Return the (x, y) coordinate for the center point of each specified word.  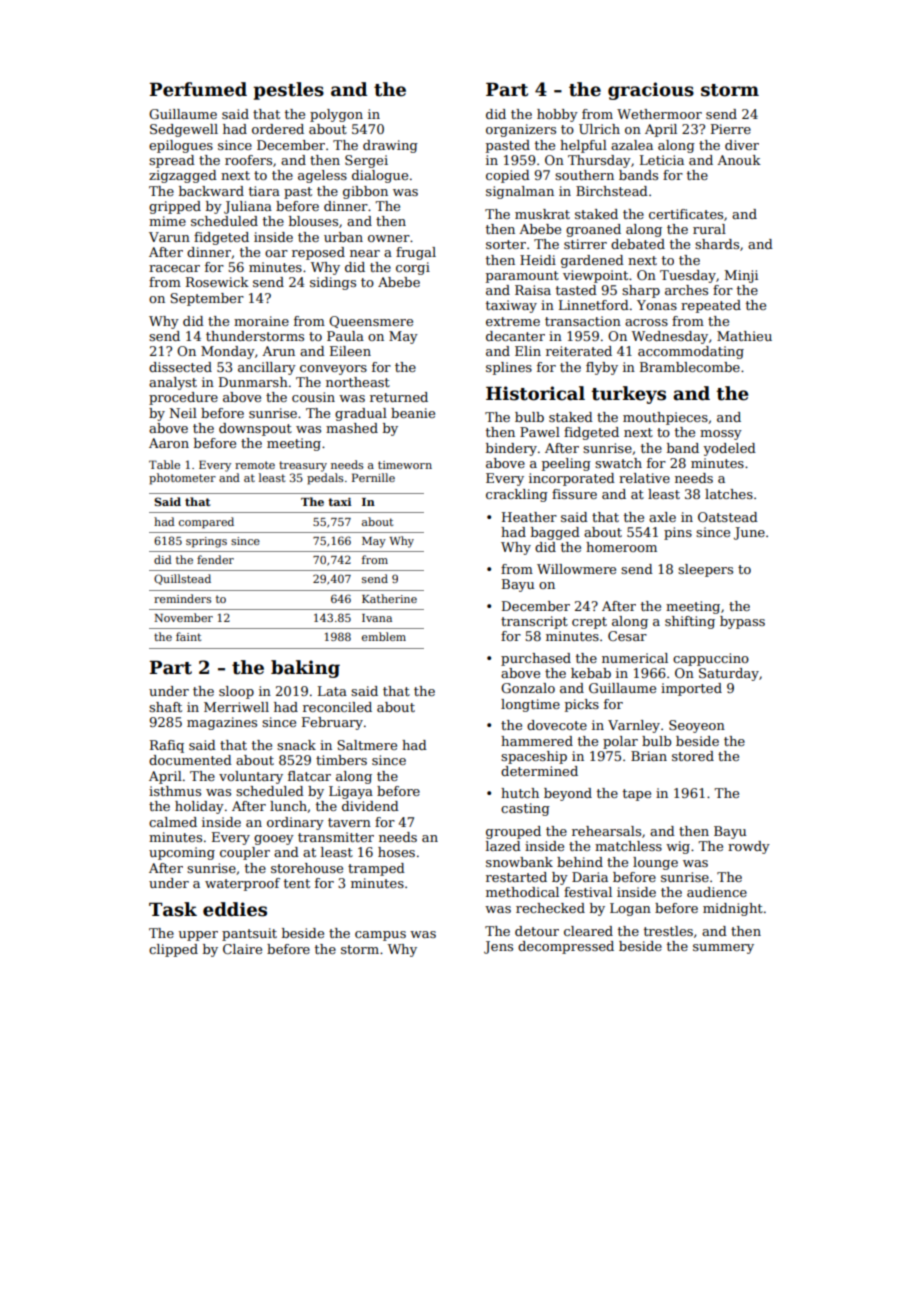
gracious (651, 91)
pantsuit (249, 934)
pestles (288, 91)
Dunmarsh (253, 382)
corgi (413, 268)
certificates (686, 214)
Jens (498, 947)
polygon (336, 115)
